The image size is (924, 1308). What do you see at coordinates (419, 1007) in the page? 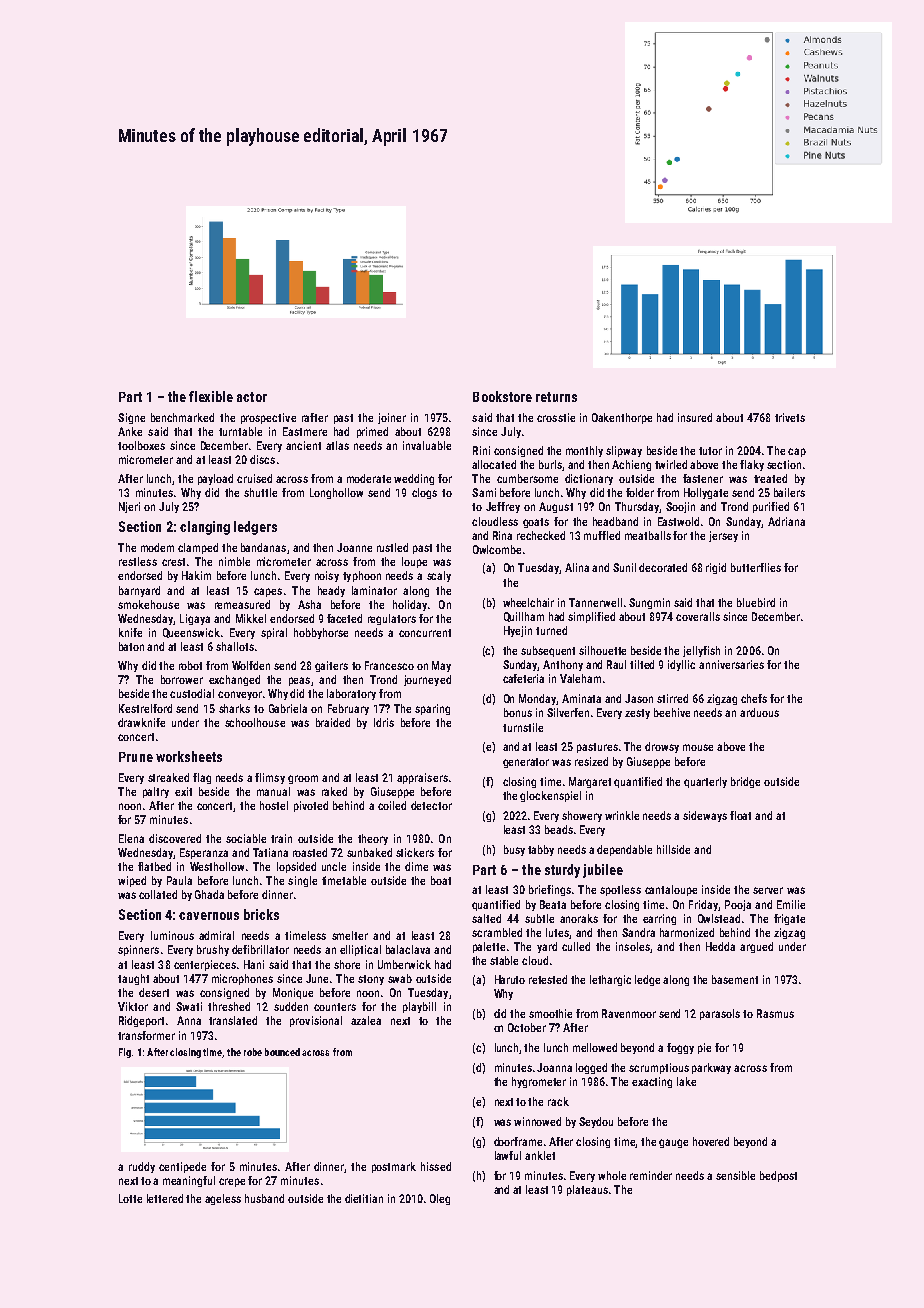
I see `playbill` at bounding box center [419, 1007].
